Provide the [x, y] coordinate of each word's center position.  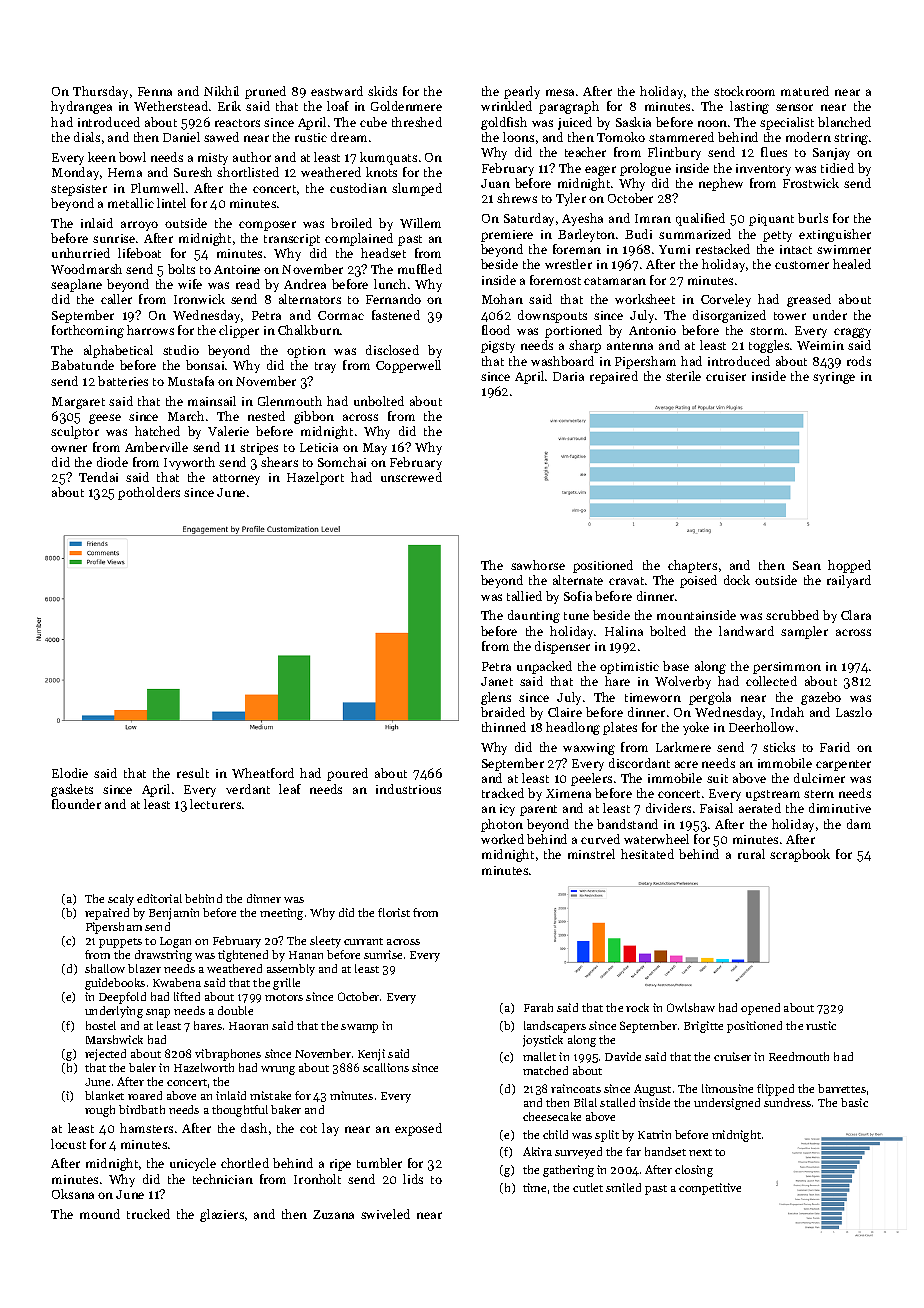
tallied [524, 596]
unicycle [193, 1164]
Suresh [193, 172]
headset [383, 253]
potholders [149, 493]
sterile [683, 376]
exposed [418, 1129]
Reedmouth [799, 1056]
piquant [771, 220]
